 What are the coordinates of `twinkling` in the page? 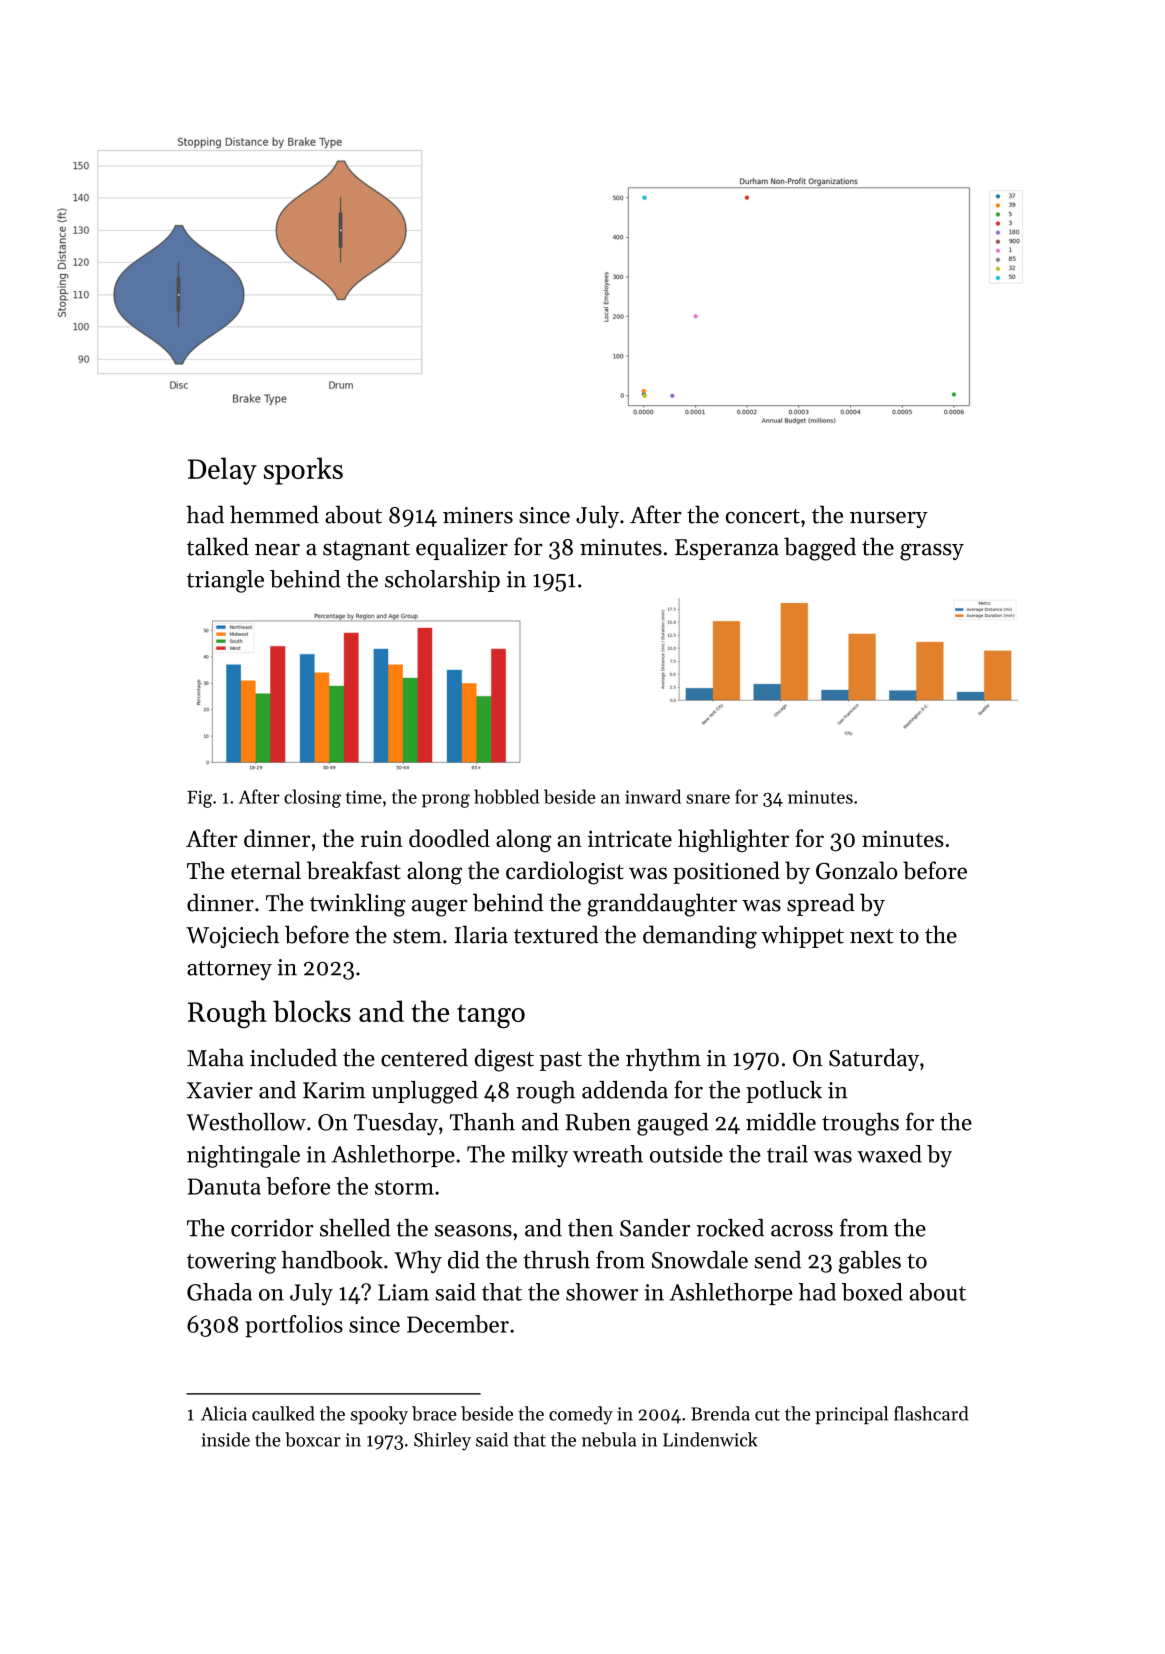 It's located at (358, 905).
